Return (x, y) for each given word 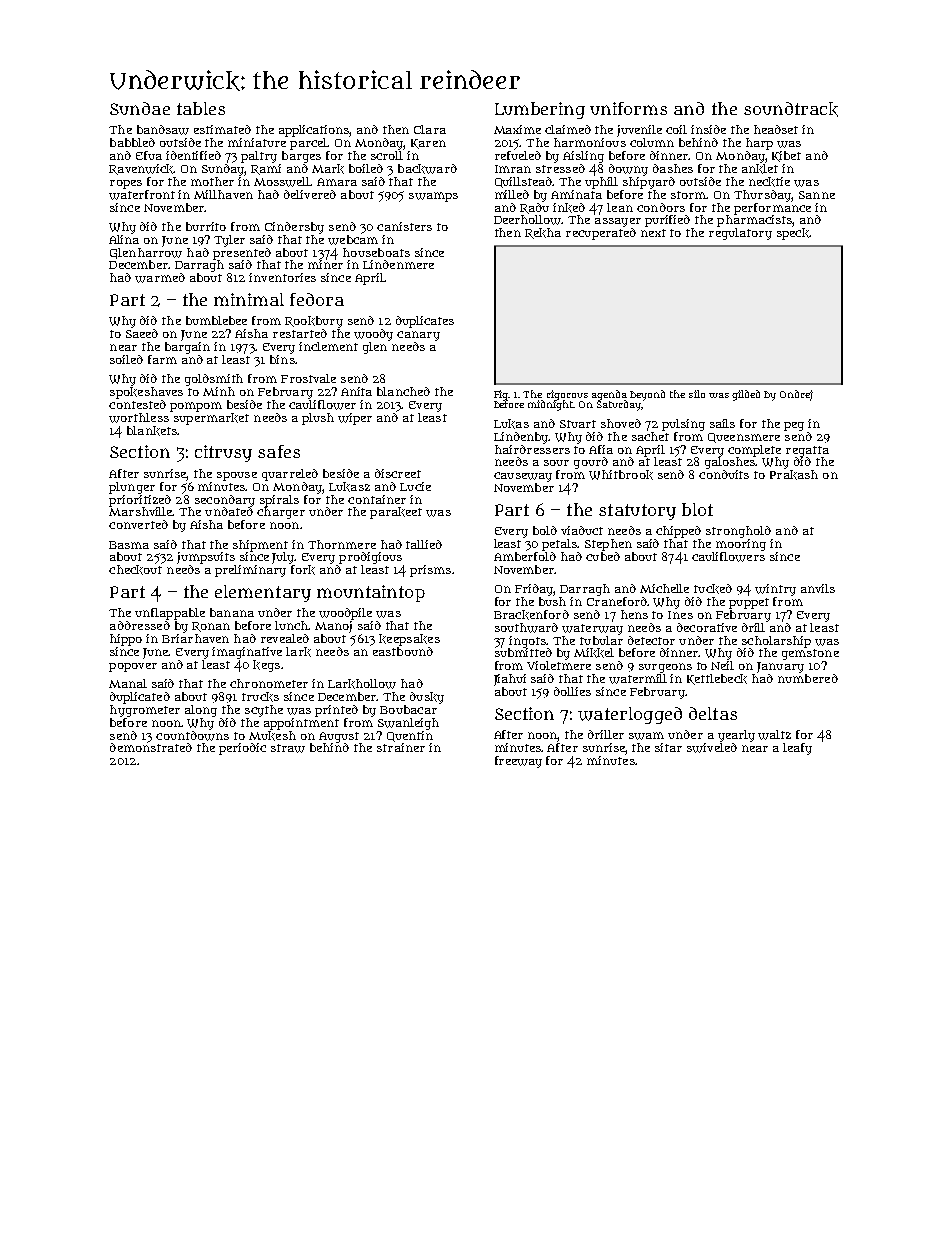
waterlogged (630, 715)
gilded (746, 395)
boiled (366, 168)
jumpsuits (206, 558)
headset (776, 129)
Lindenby (521, 438)
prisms (430, 571)
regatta (807, 451)
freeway (518, 762)
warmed (160, 278)
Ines (680, 615)
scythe (264, 711)
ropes (126, 184)
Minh (219, 391)
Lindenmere (398, 264)
